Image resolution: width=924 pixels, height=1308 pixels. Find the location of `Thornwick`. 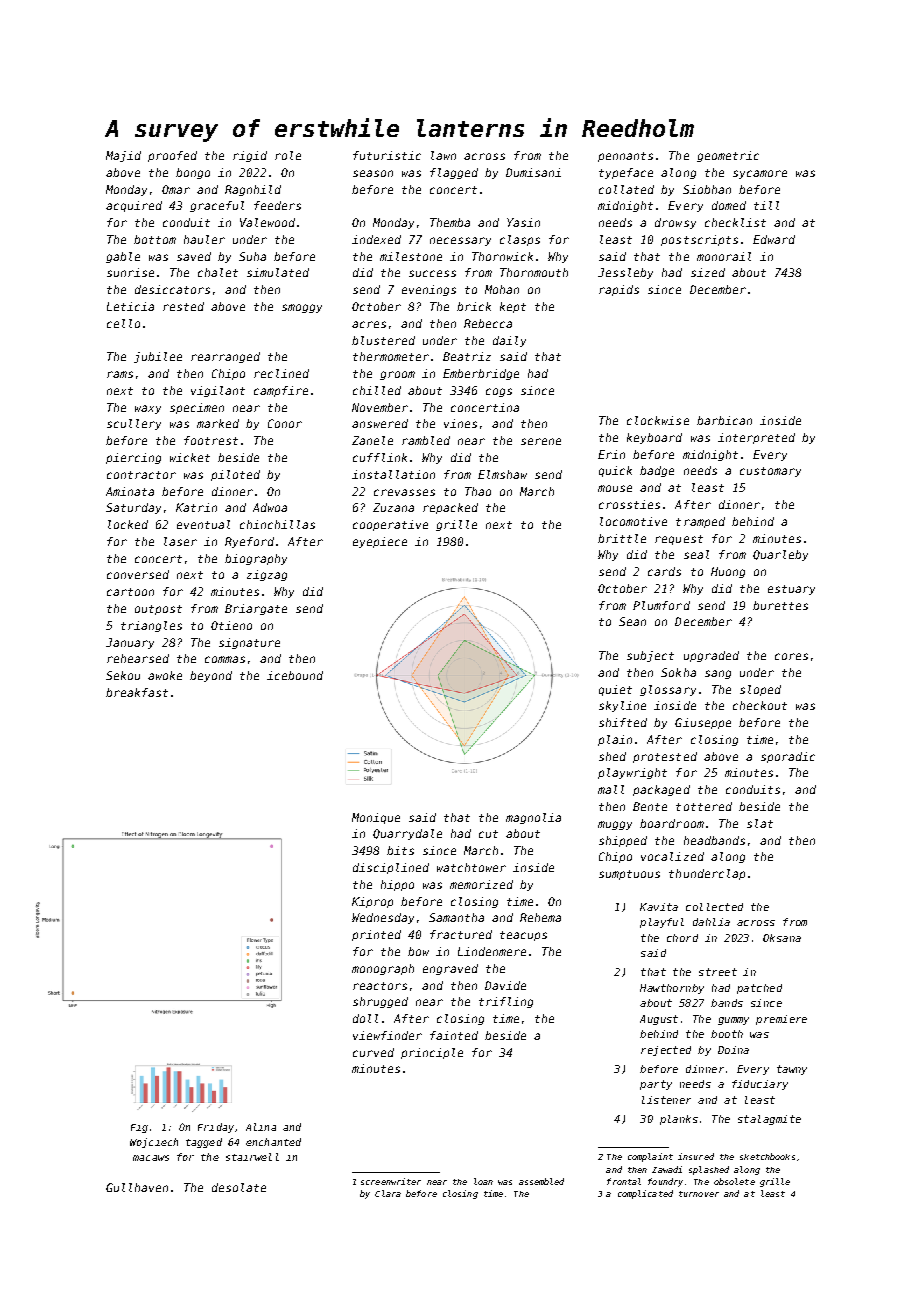

Thornwick is located at coordinates (502, 256).
